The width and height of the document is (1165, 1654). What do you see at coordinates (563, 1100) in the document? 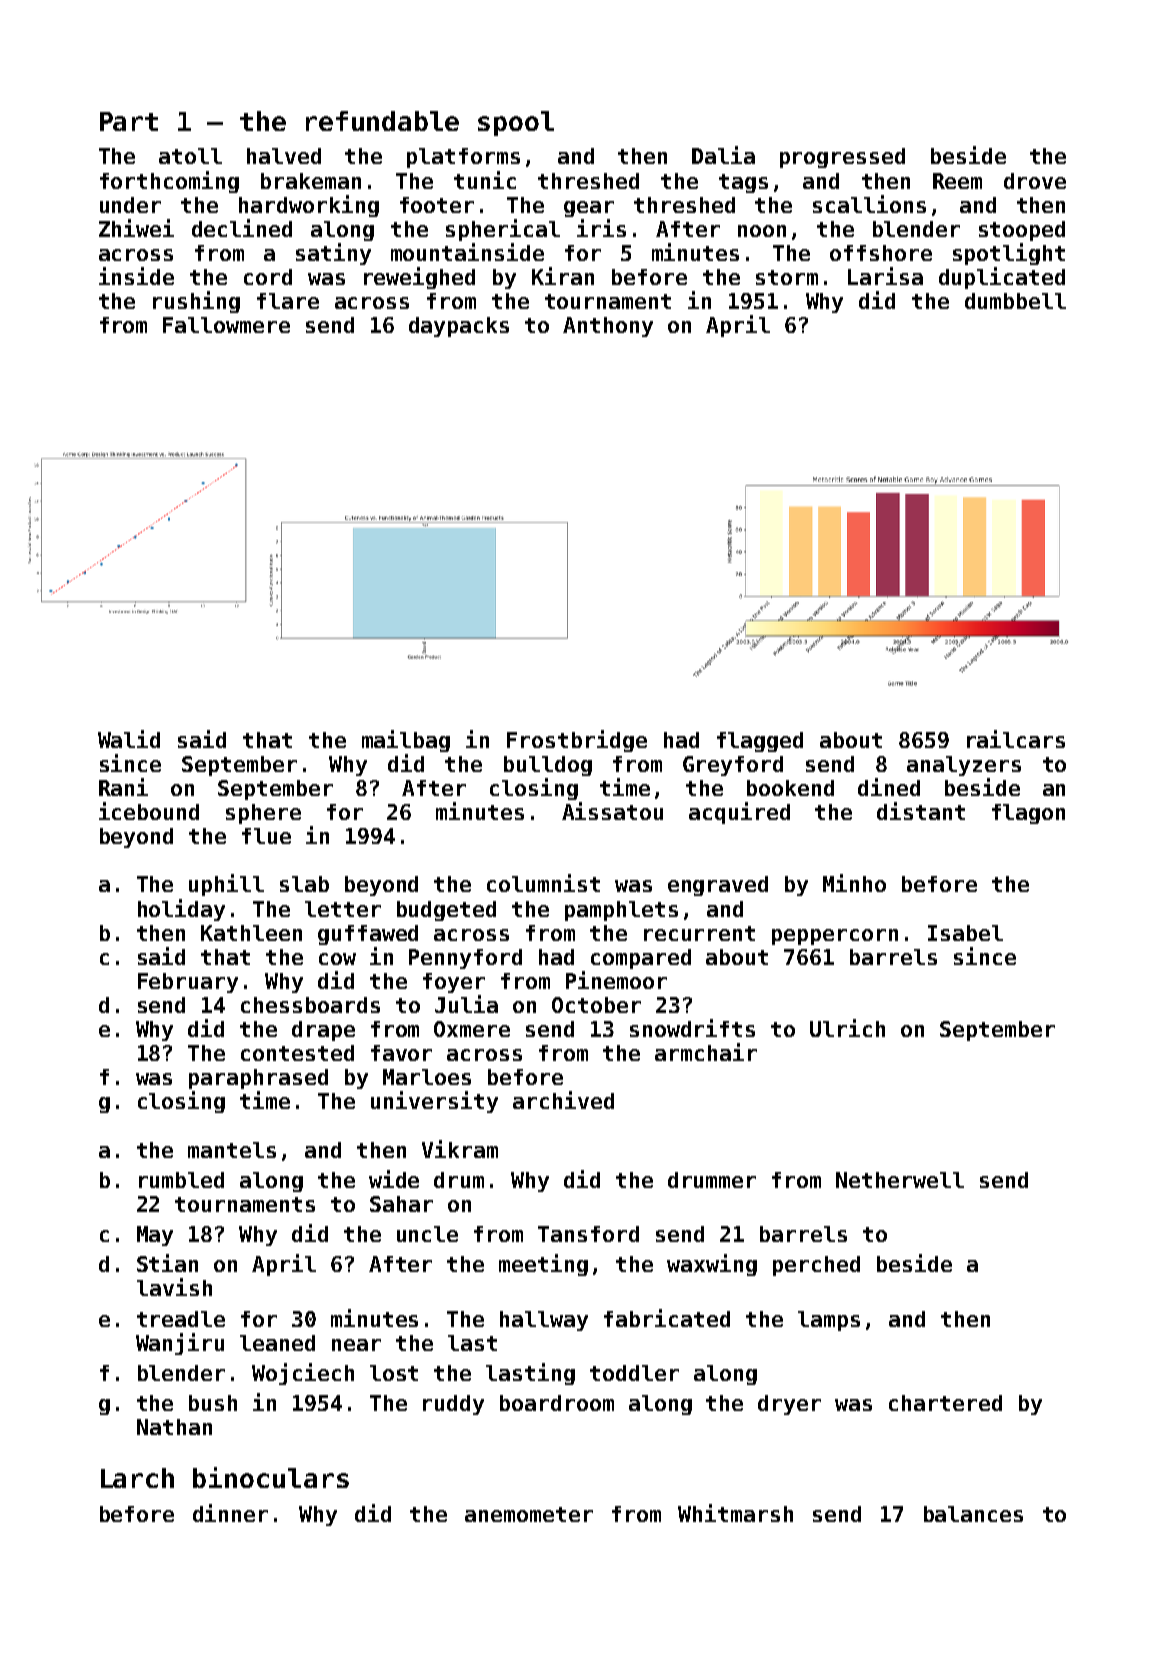
I see `archived` at bounding box center [563, 1100].
